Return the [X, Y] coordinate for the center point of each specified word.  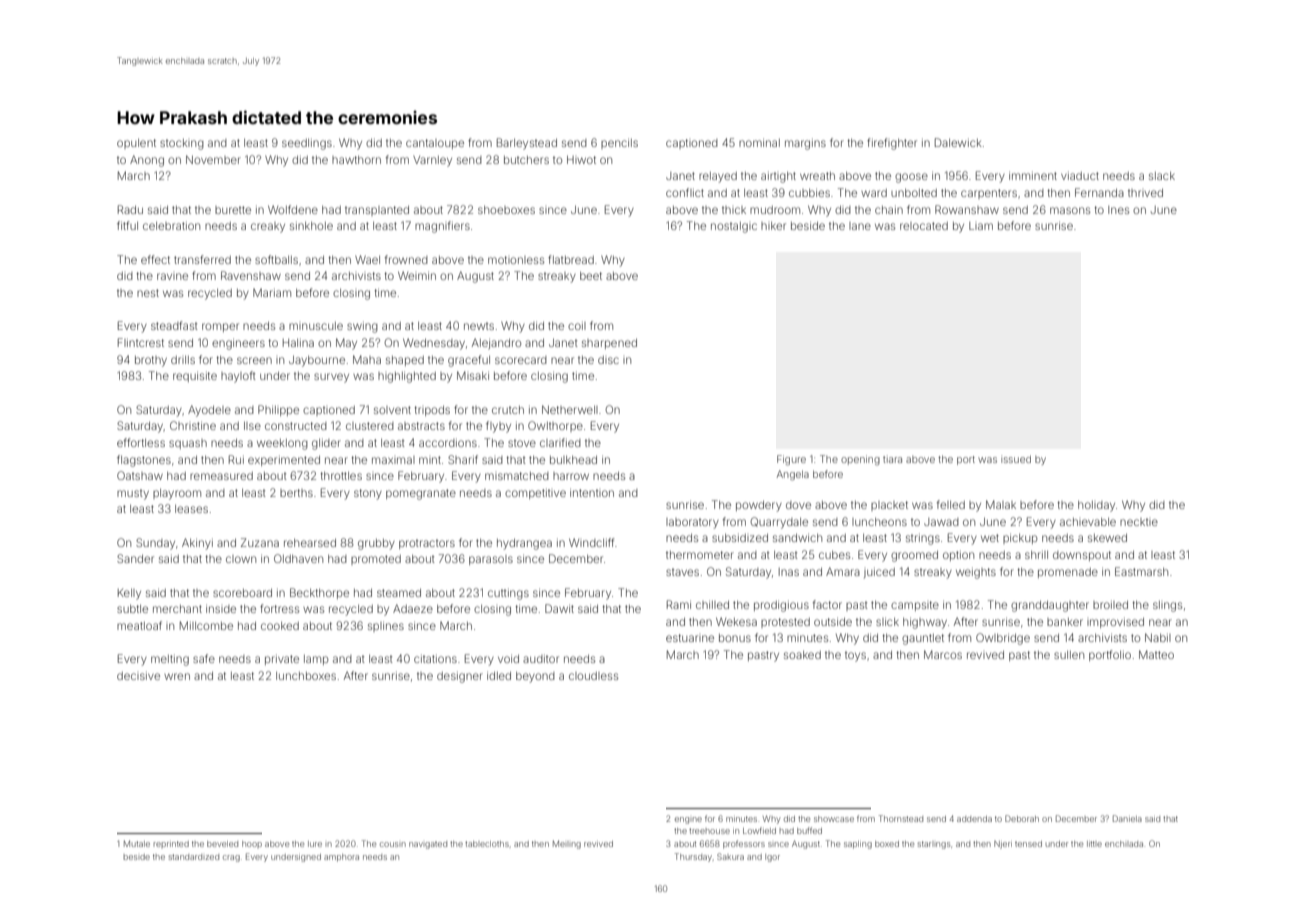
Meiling [567, 844]
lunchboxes [306, 676]
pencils [619, 143]
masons [1070, 210]
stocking [182, 144]
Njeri [1003, 845]
